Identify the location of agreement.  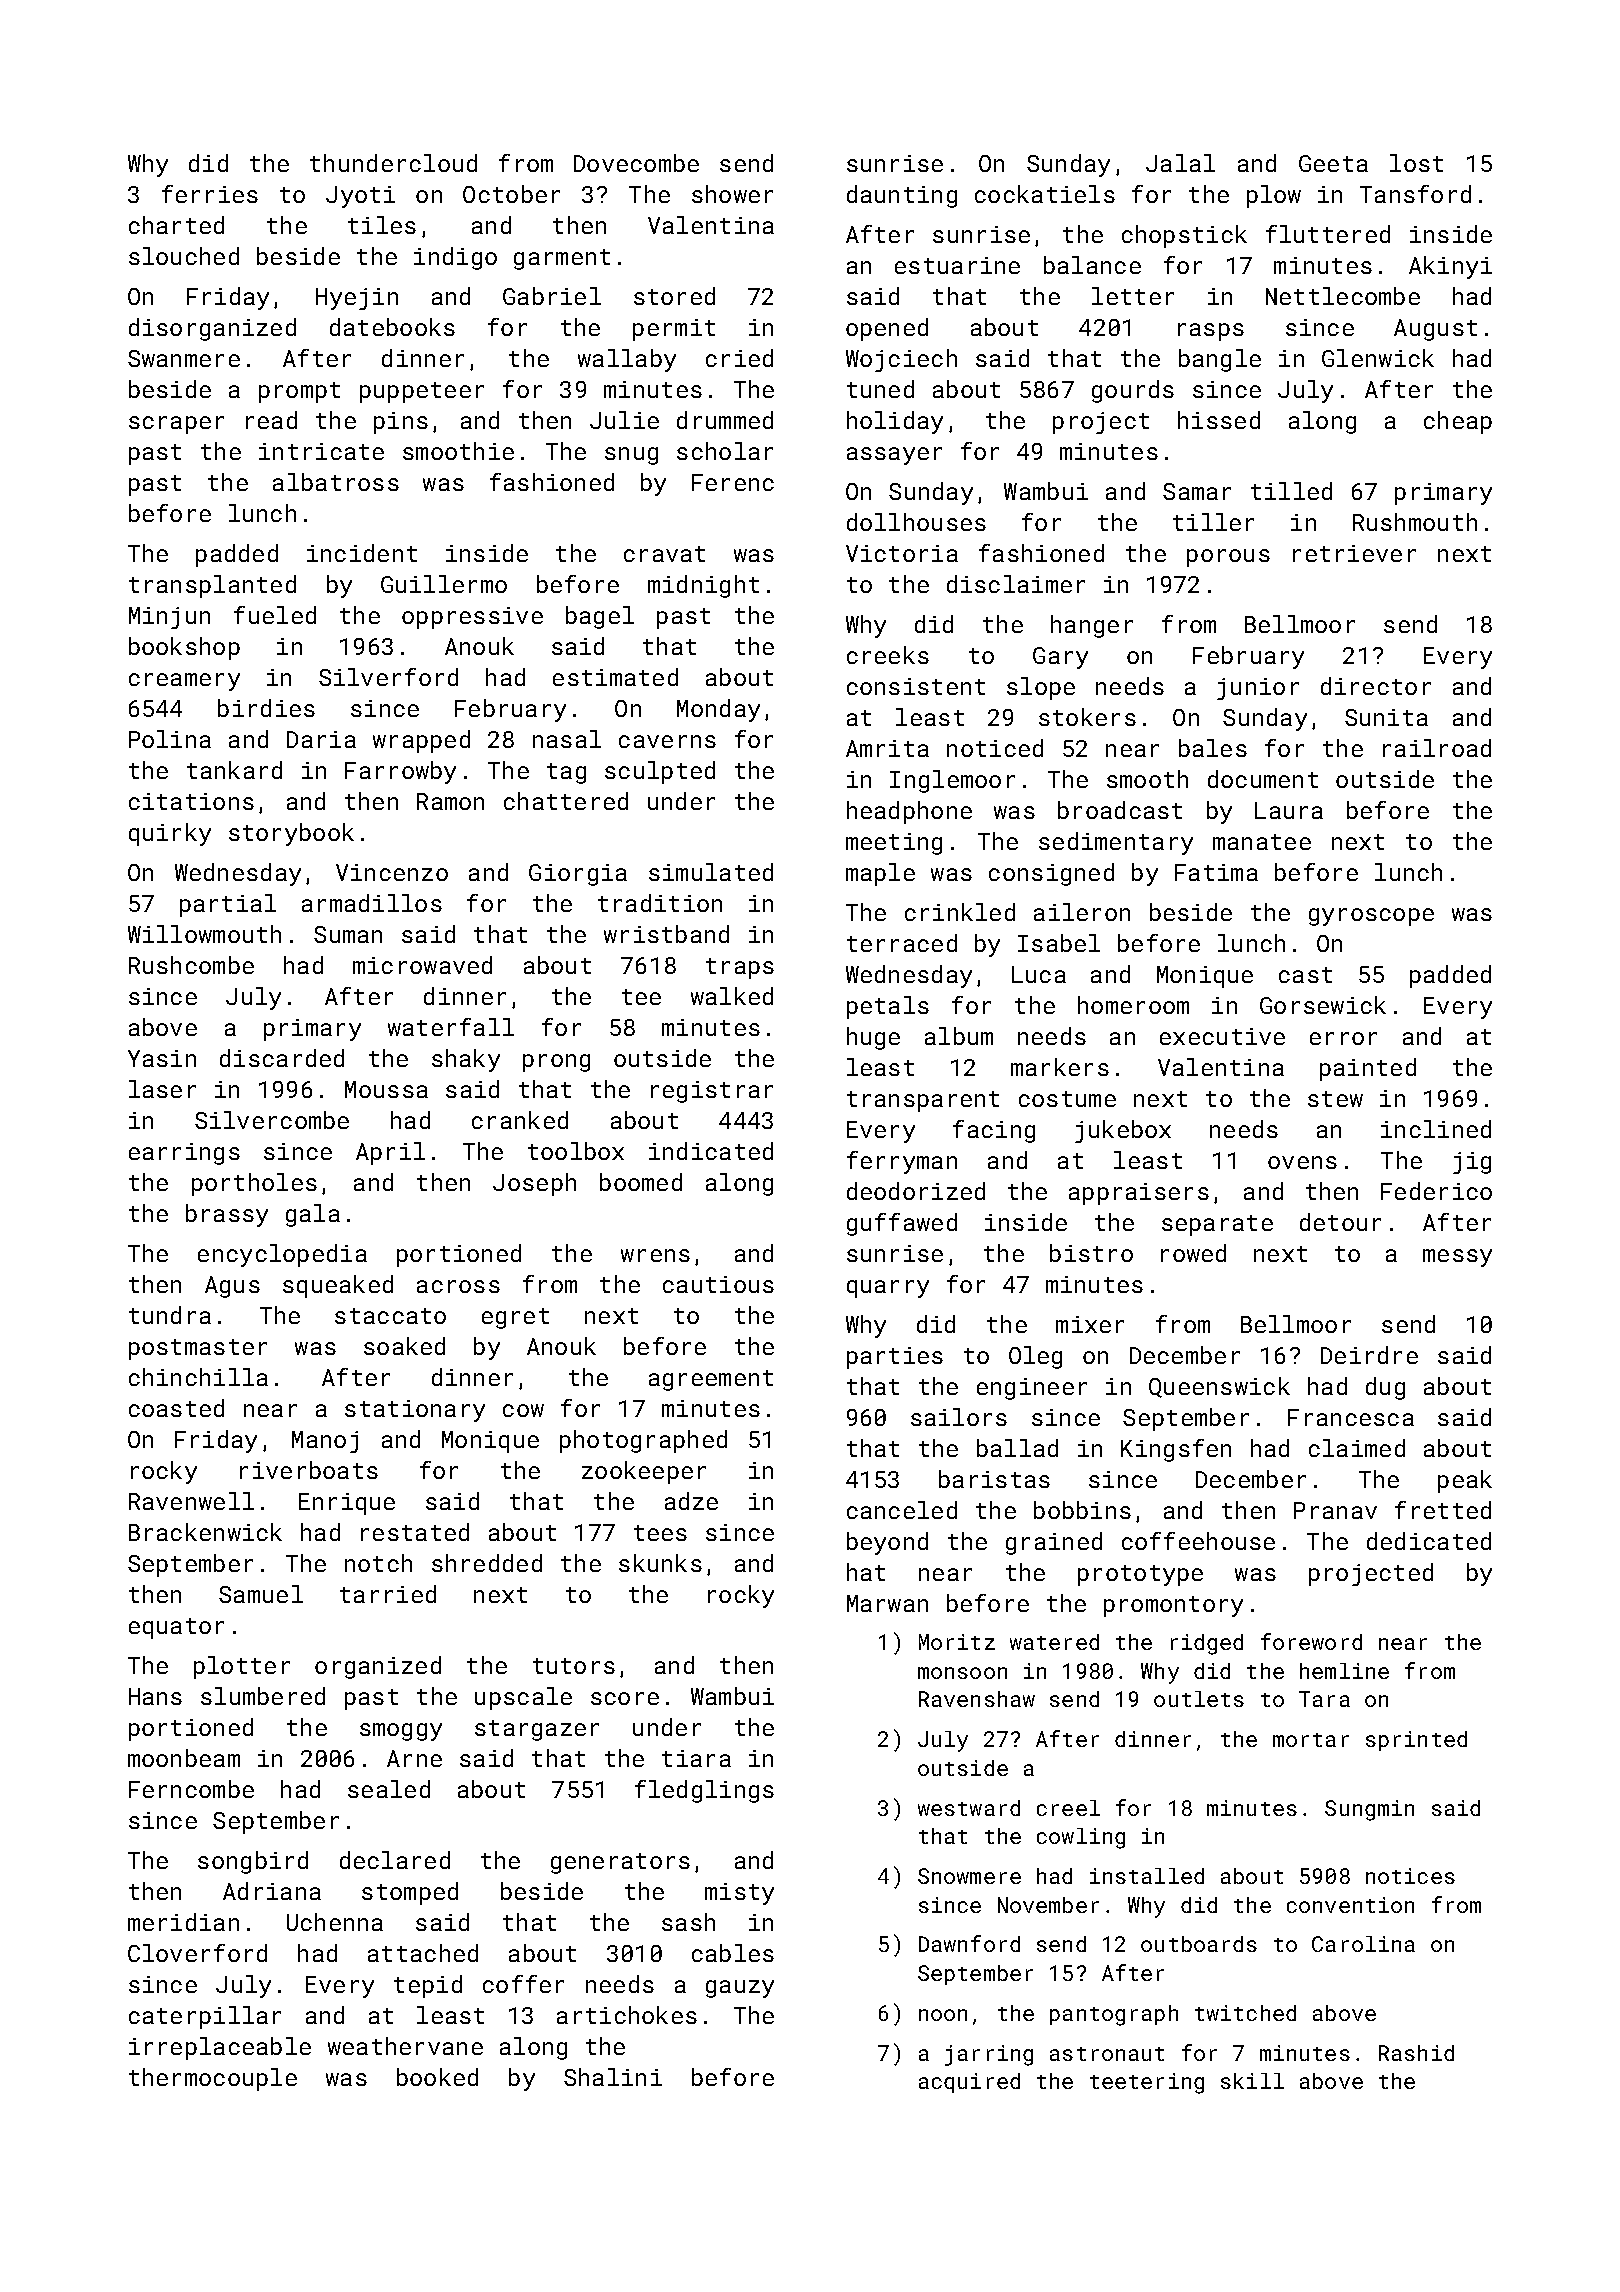
(711, 1380).
